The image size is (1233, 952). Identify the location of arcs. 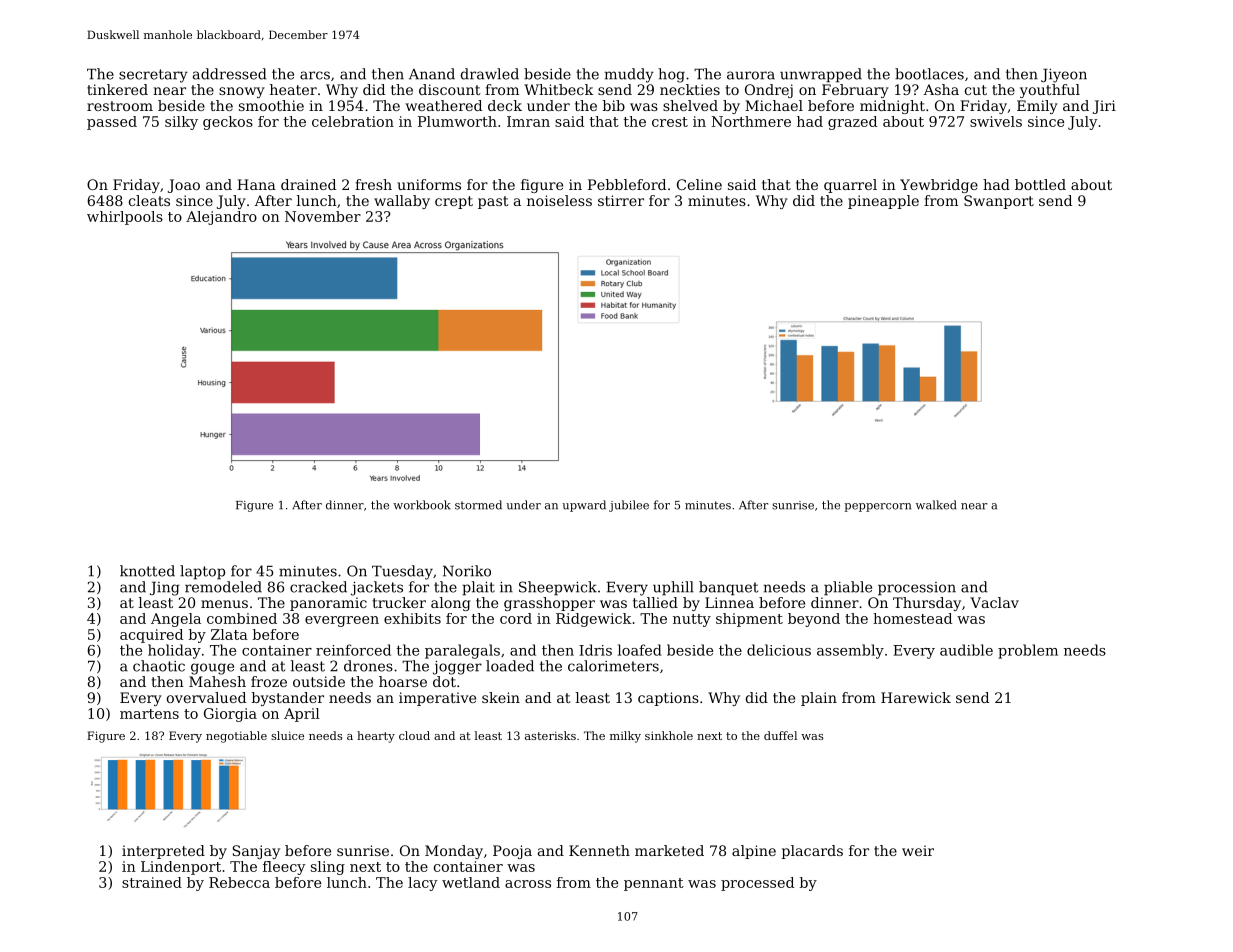
(315, 75).
